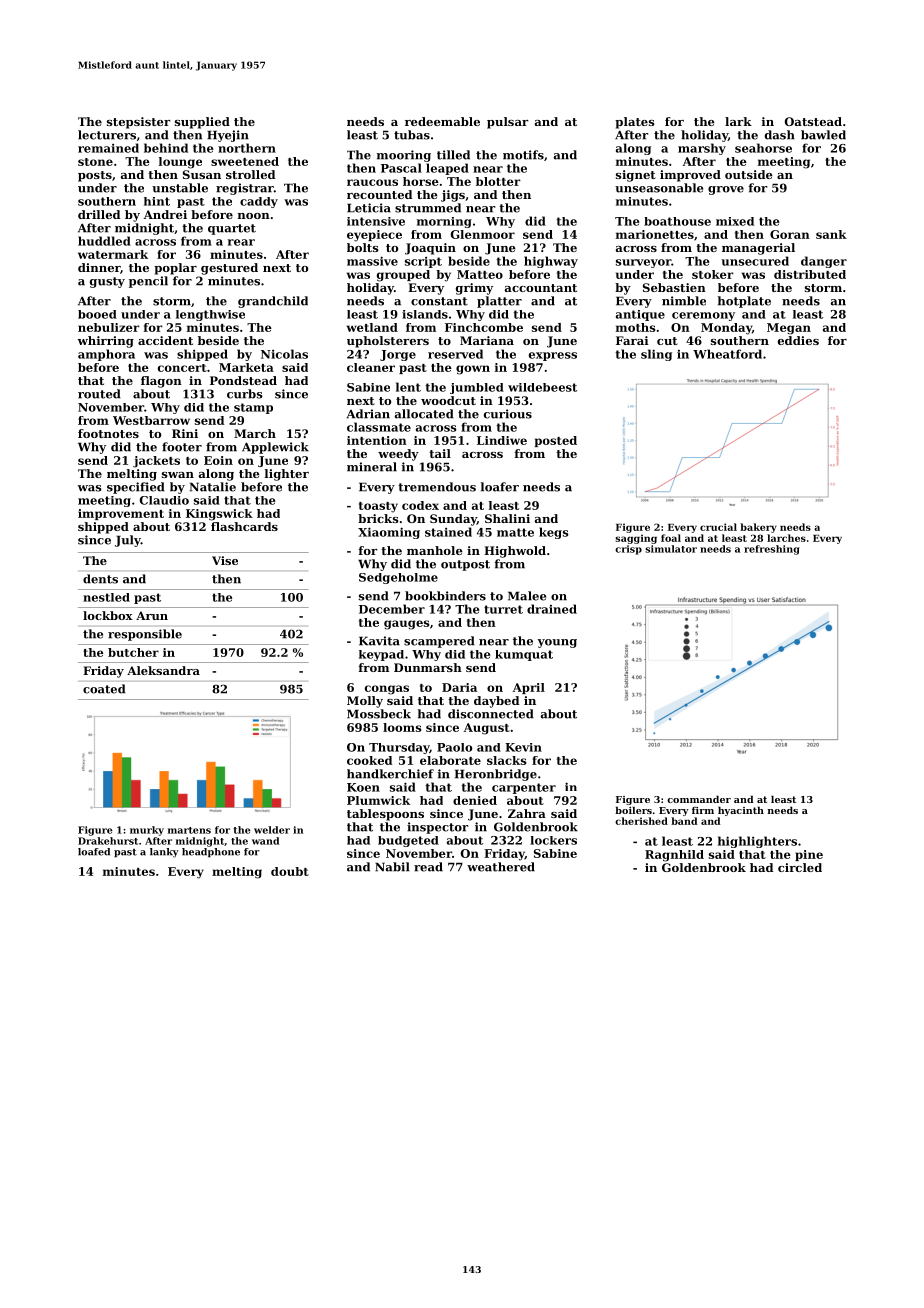 The image size is (924, 1308). What do you see at coordinates (523, 747) in the screenshot?
I see `Kevin` at bounding box center [523, 747].
